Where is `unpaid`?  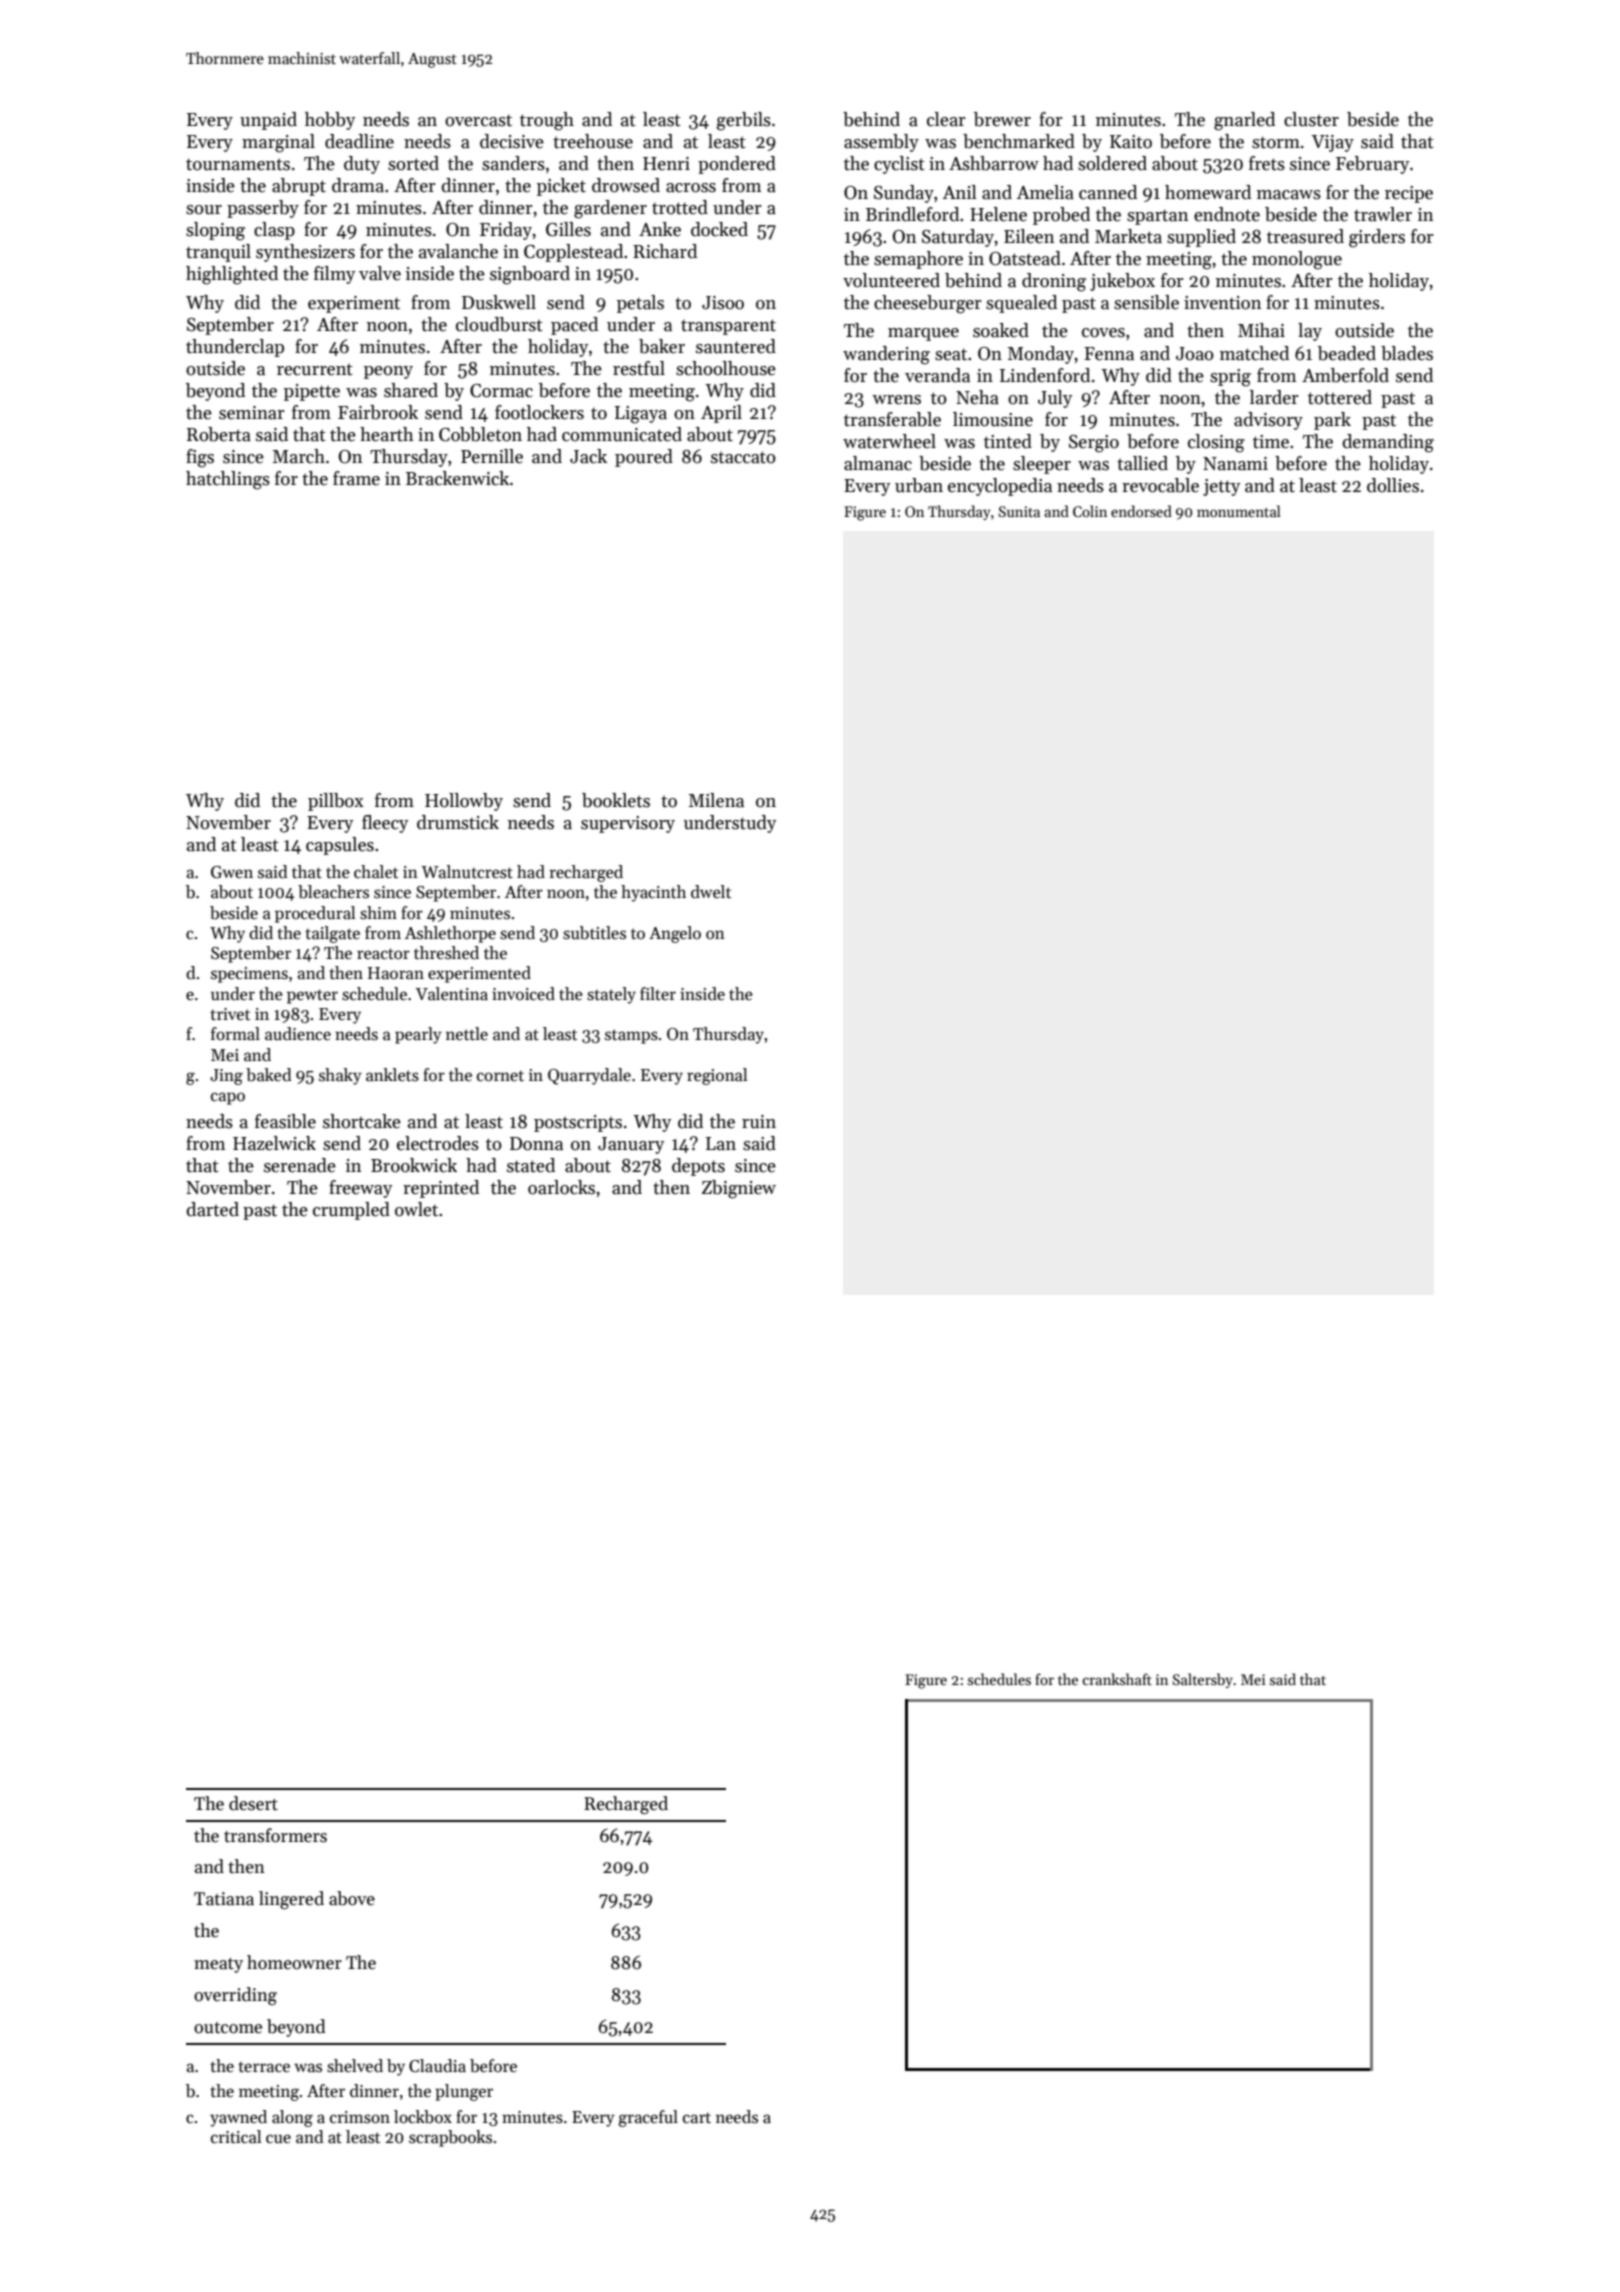 unpaid is located at coordinates (268, 121).
